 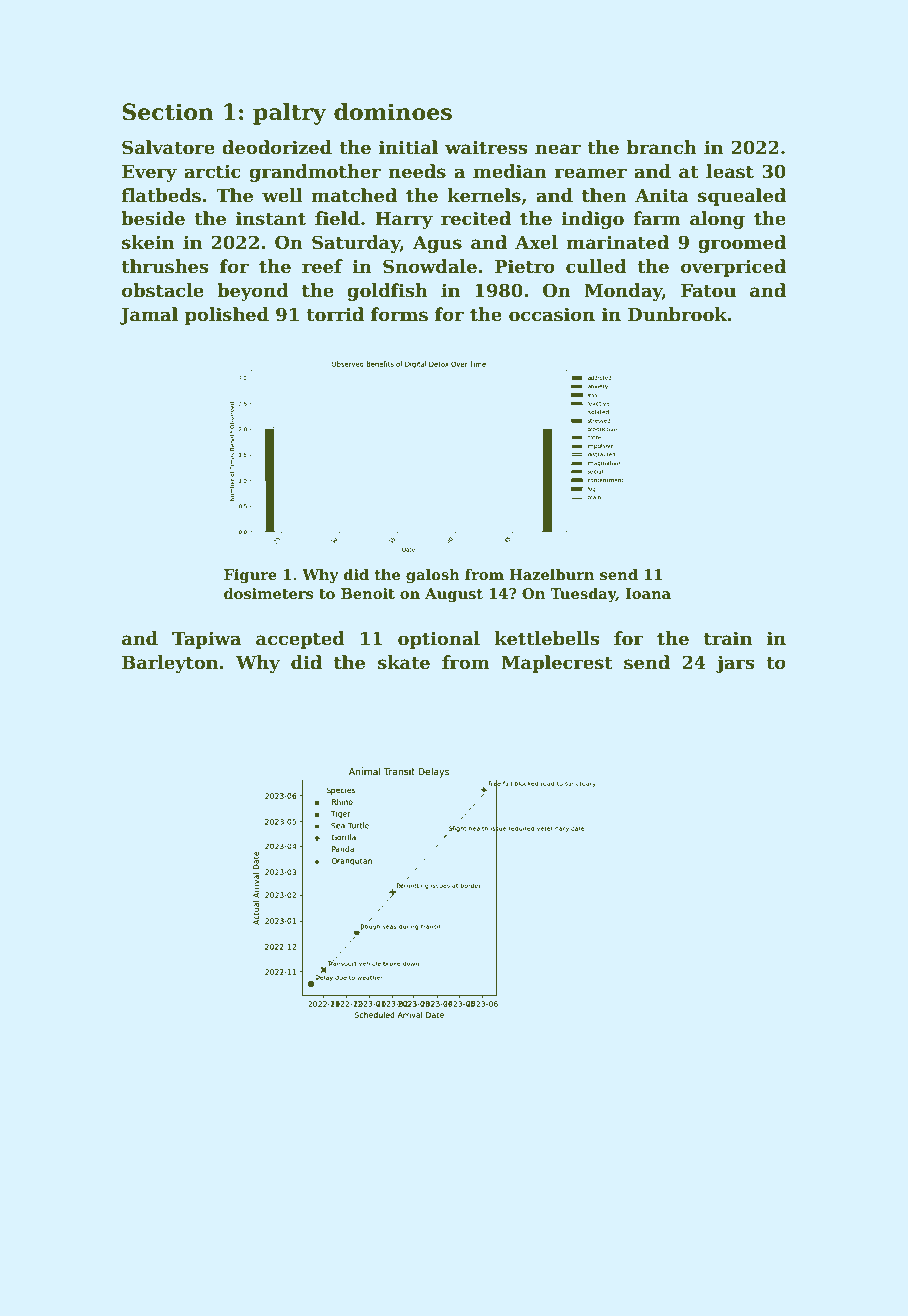 I want to click on torrid, so click(x=335, y=314).
